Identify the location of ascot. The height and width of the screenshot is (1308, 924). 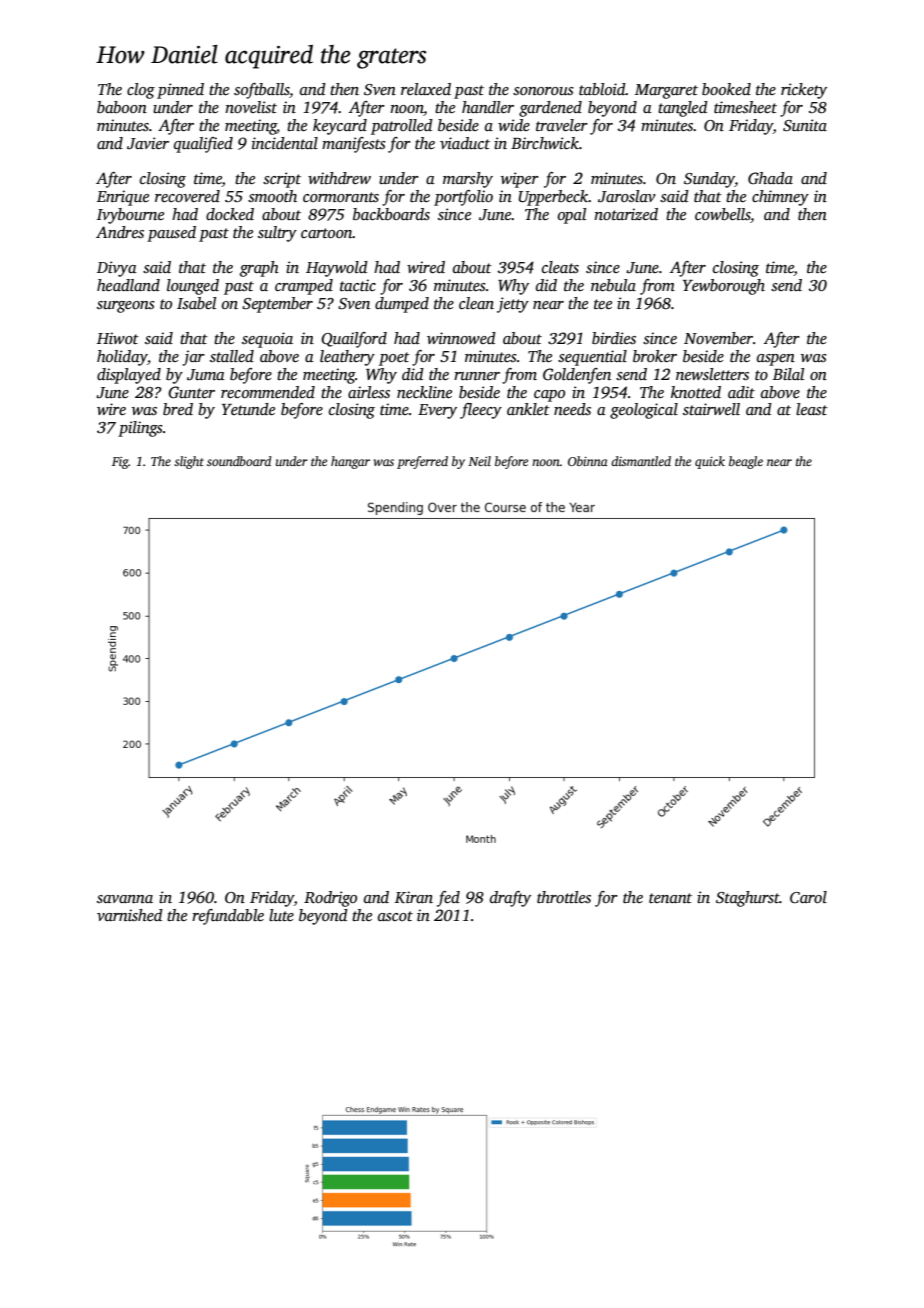
(395, 916).
